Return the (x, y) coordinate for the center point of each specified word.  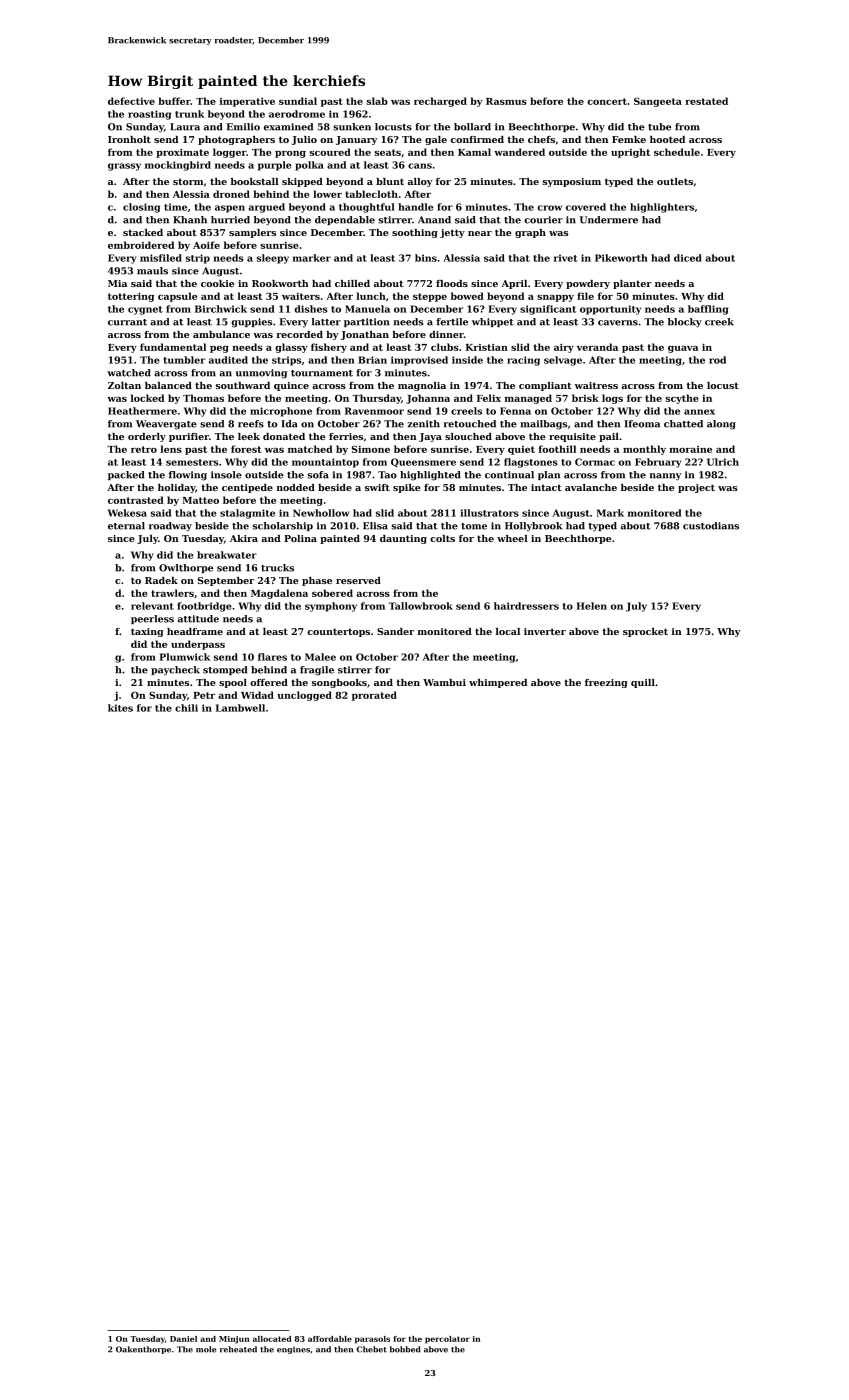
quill (643, 683)
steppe (430, 297)
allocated (272, 1339)
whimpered (498, 683)
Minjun (234, 1340)
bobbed (405, 1349)
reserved (358, 580)
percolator (447, 1340)
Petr (204, 695)
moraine (690, 449)
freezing (606, 683)
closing (141, 208)
